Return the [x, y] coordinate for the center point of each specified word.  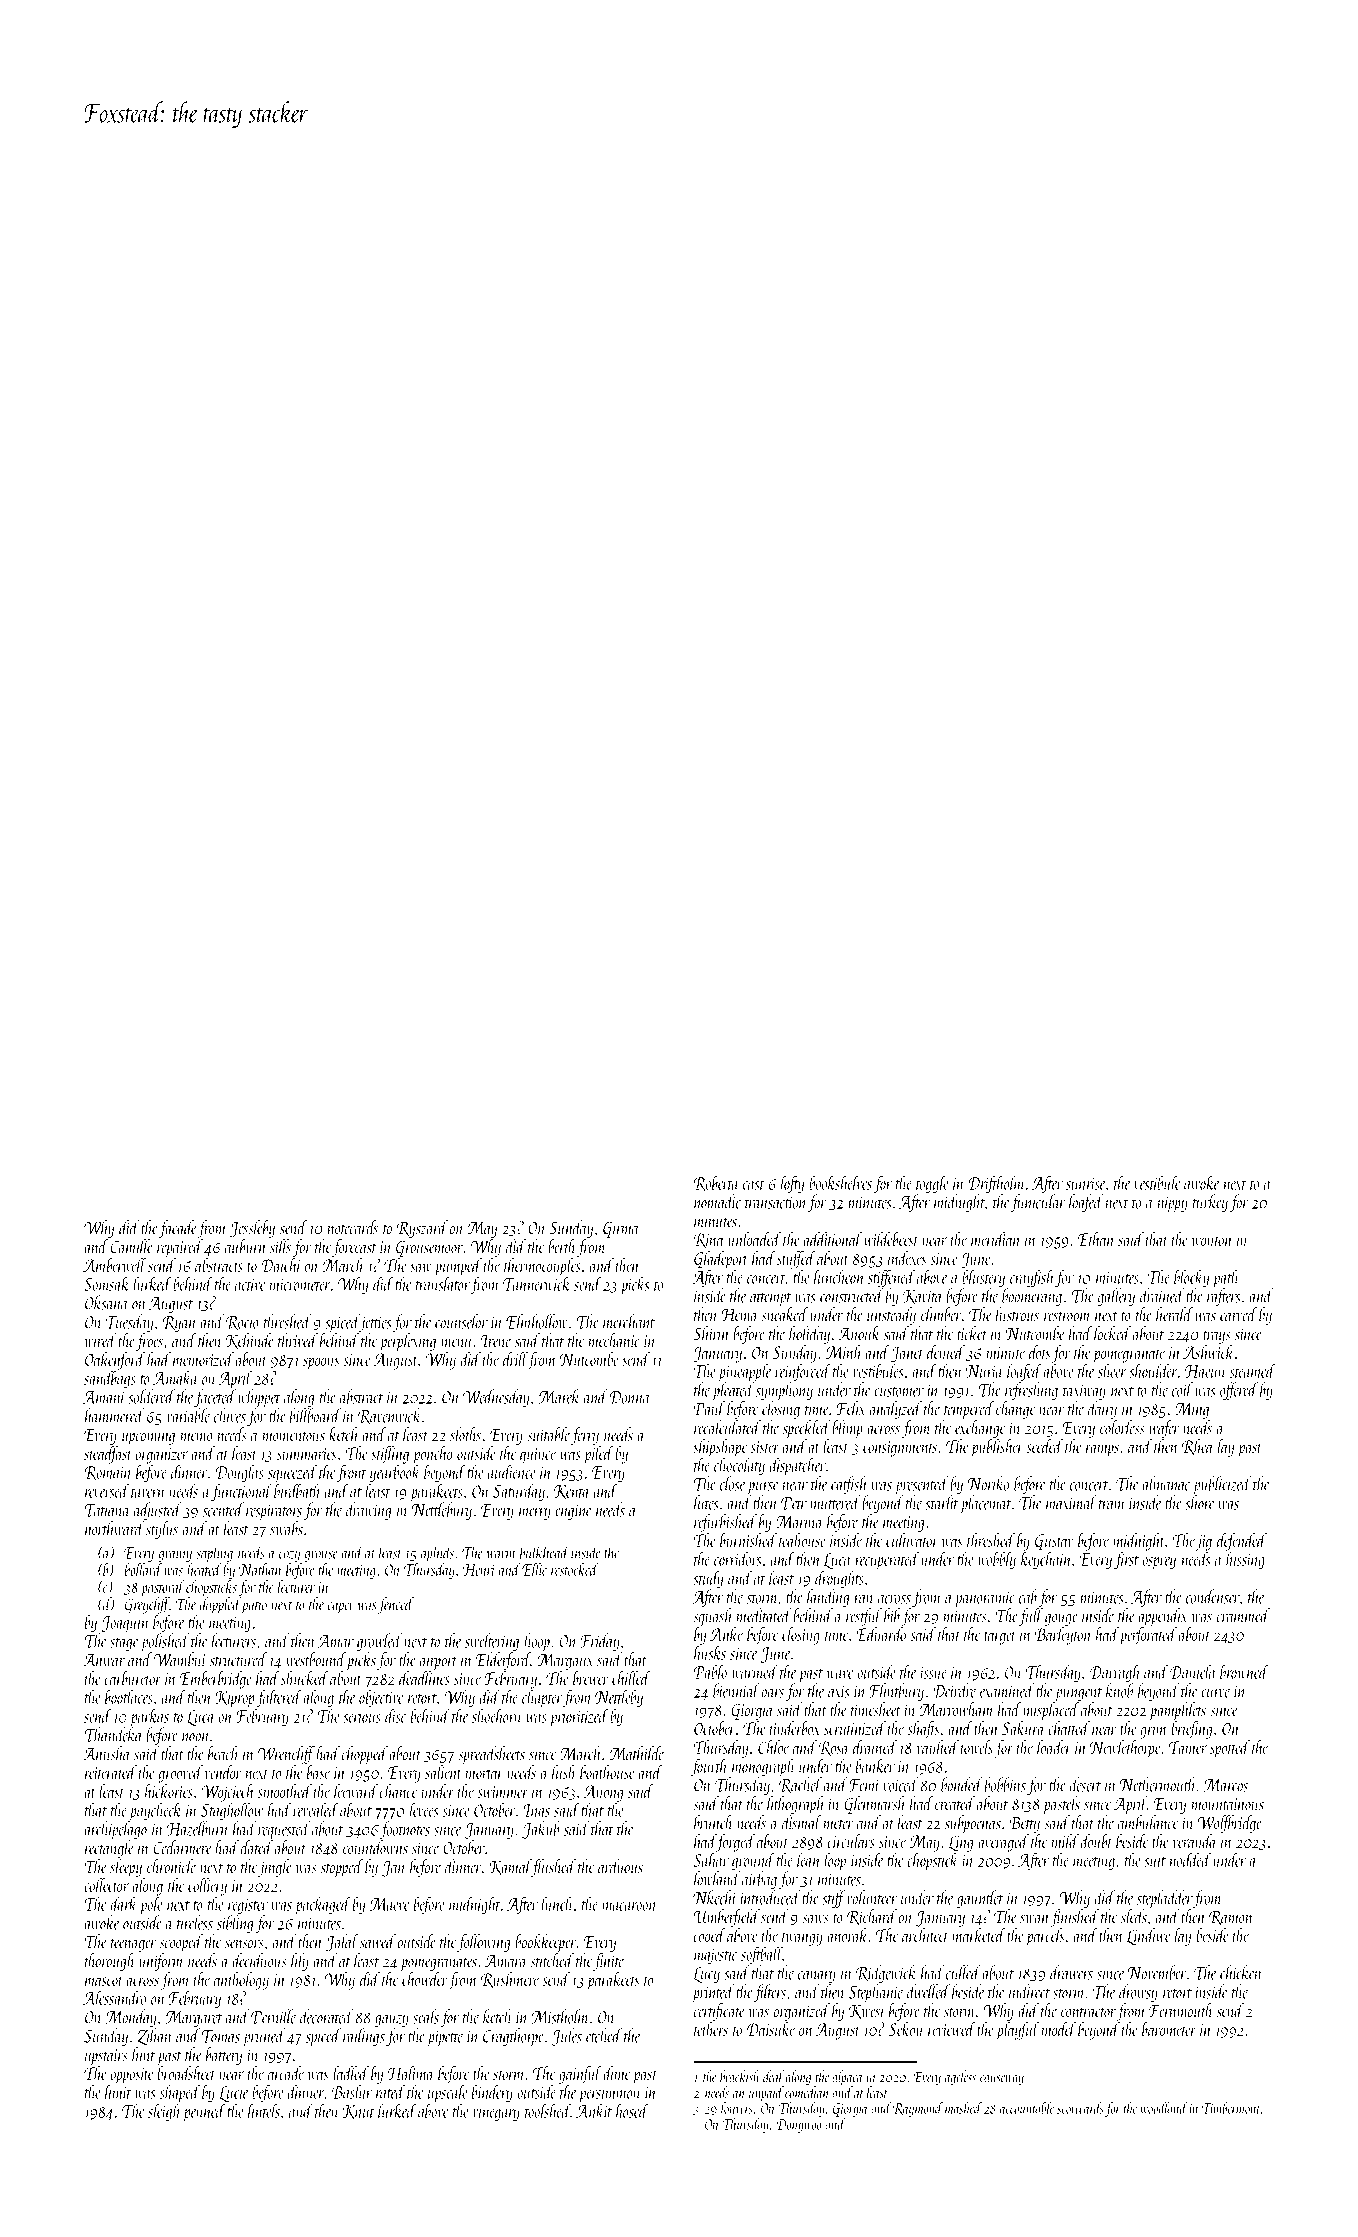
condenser [1213, 1596]
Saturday [519, 1492]
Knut [358, 2112]
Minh [844, 1352]
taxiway [1084, 1392]
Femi [864, 1785]
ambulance [1148, 1822]
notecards [353, 1227]
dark [124, 1903]
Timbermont [1231, 2108]
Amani [104, 1397]
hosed [632, 2110]
